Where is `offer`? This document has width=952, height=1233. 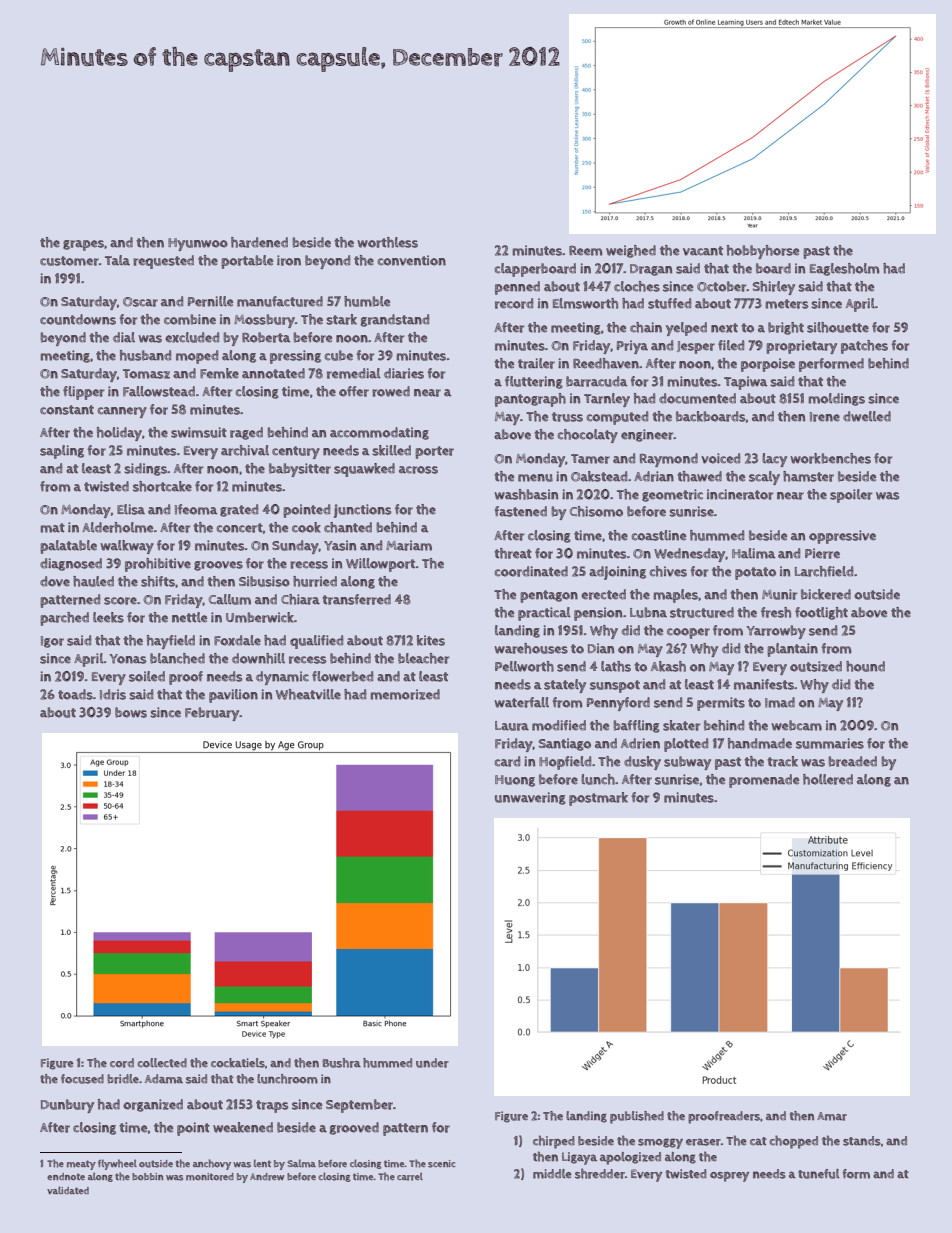
offer is located at coordinates (354, 391).
